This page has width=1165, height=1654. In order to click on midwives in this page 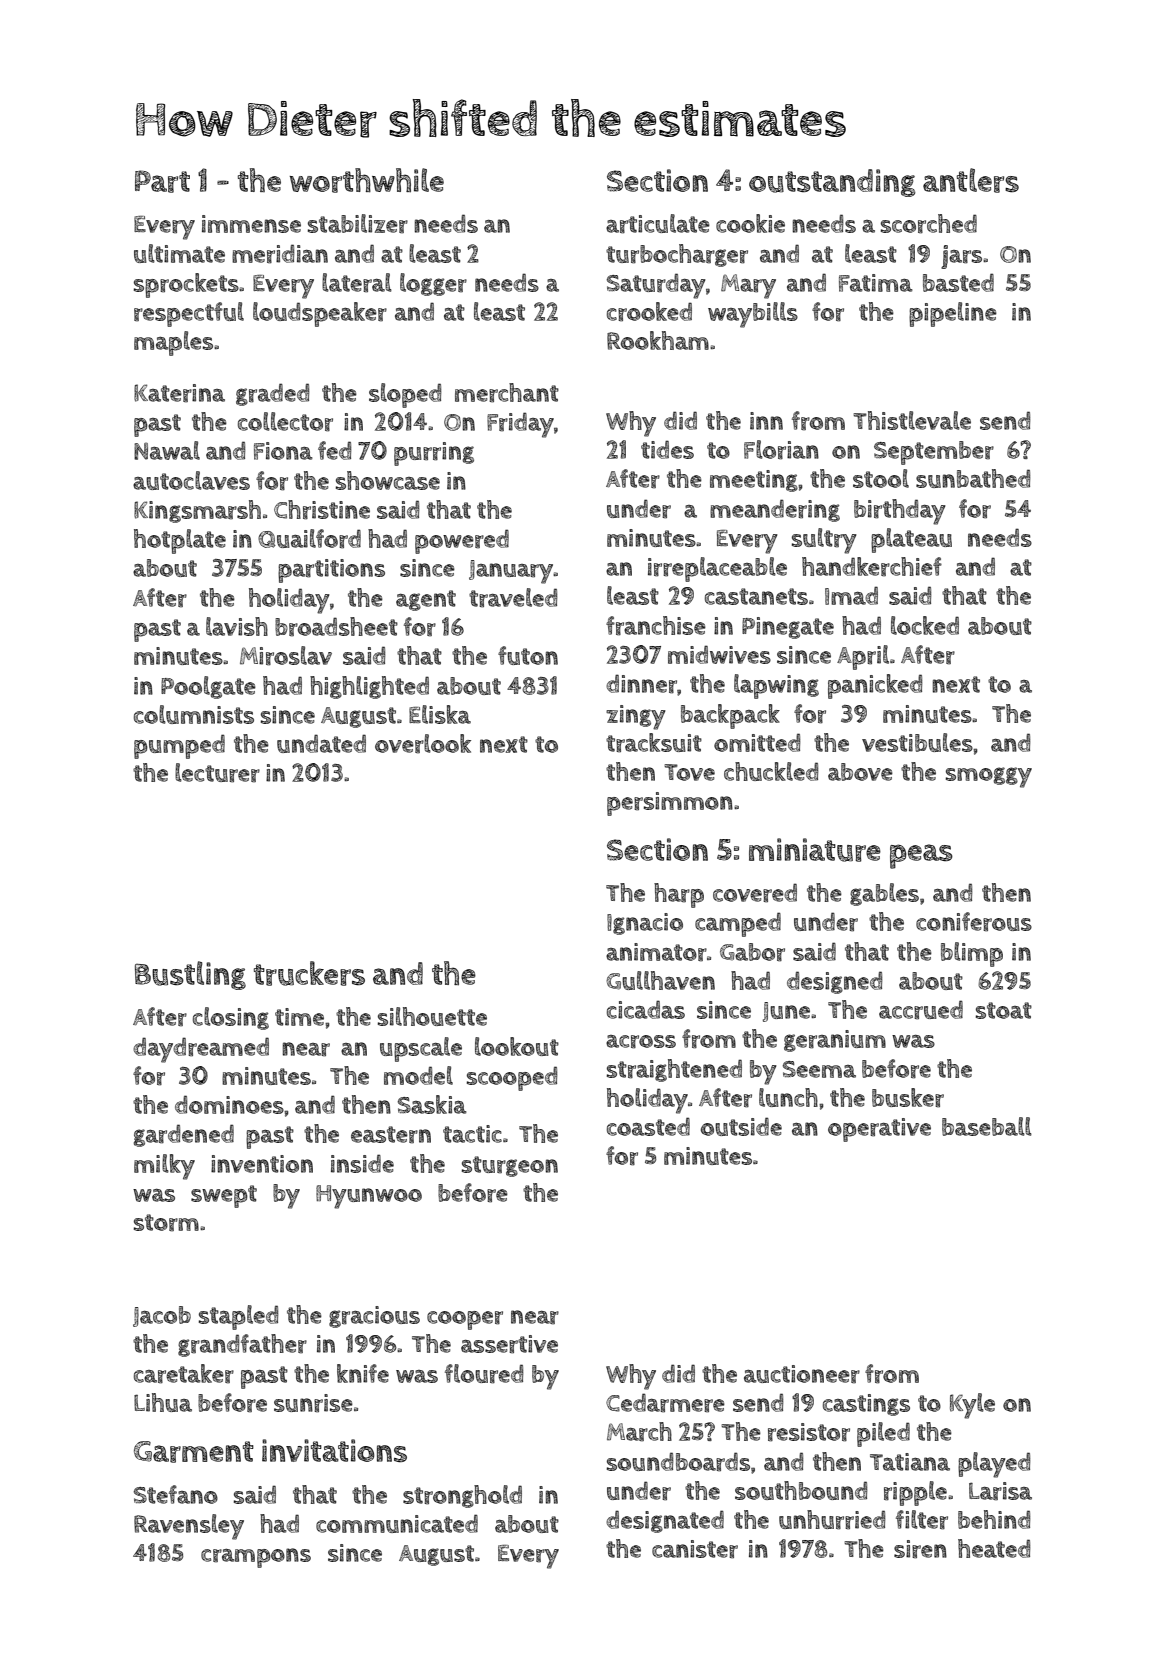, I will do `click(719, 654)`.
